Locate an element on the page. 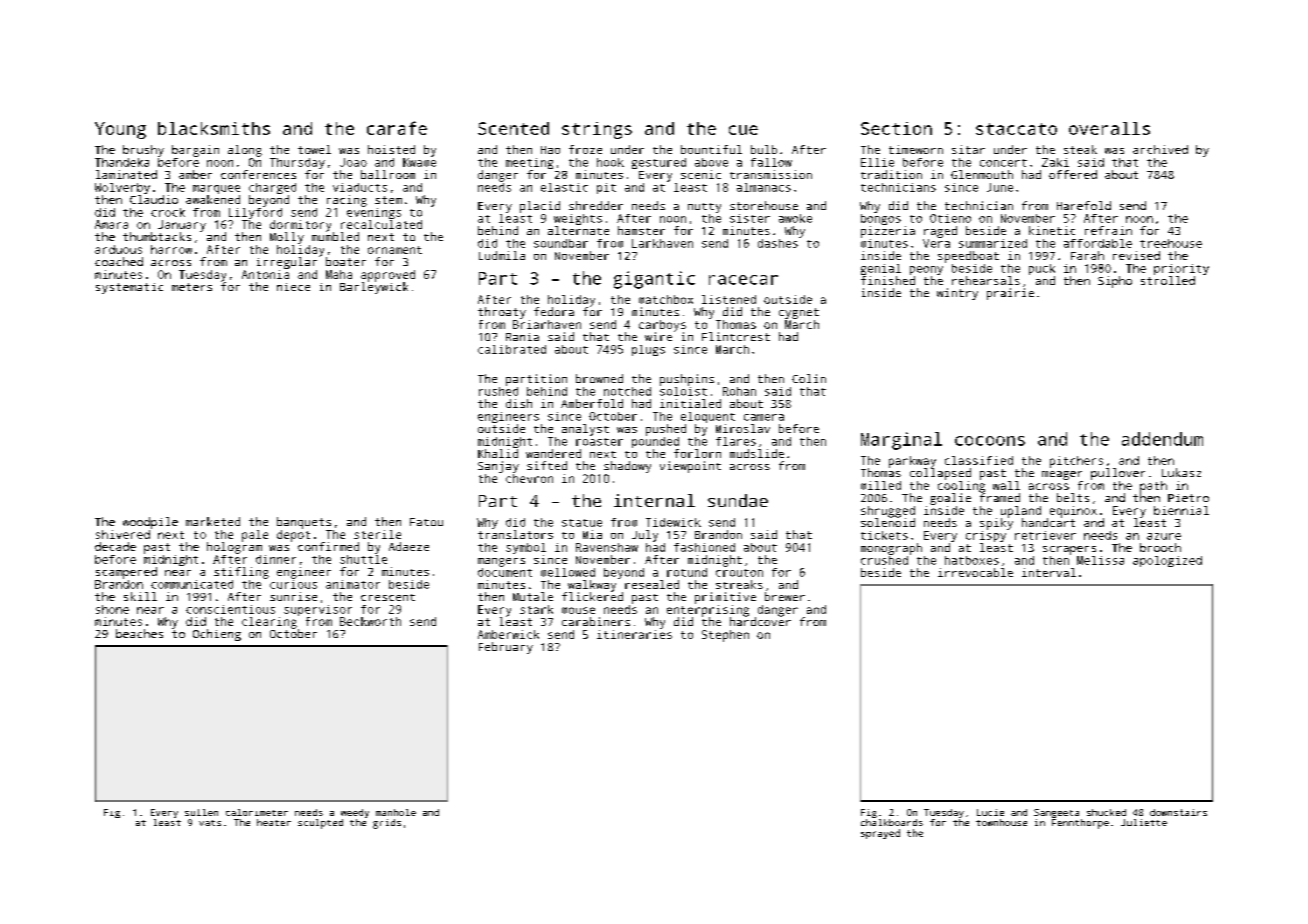  chalkboards is located at coordinates (892, 822).
